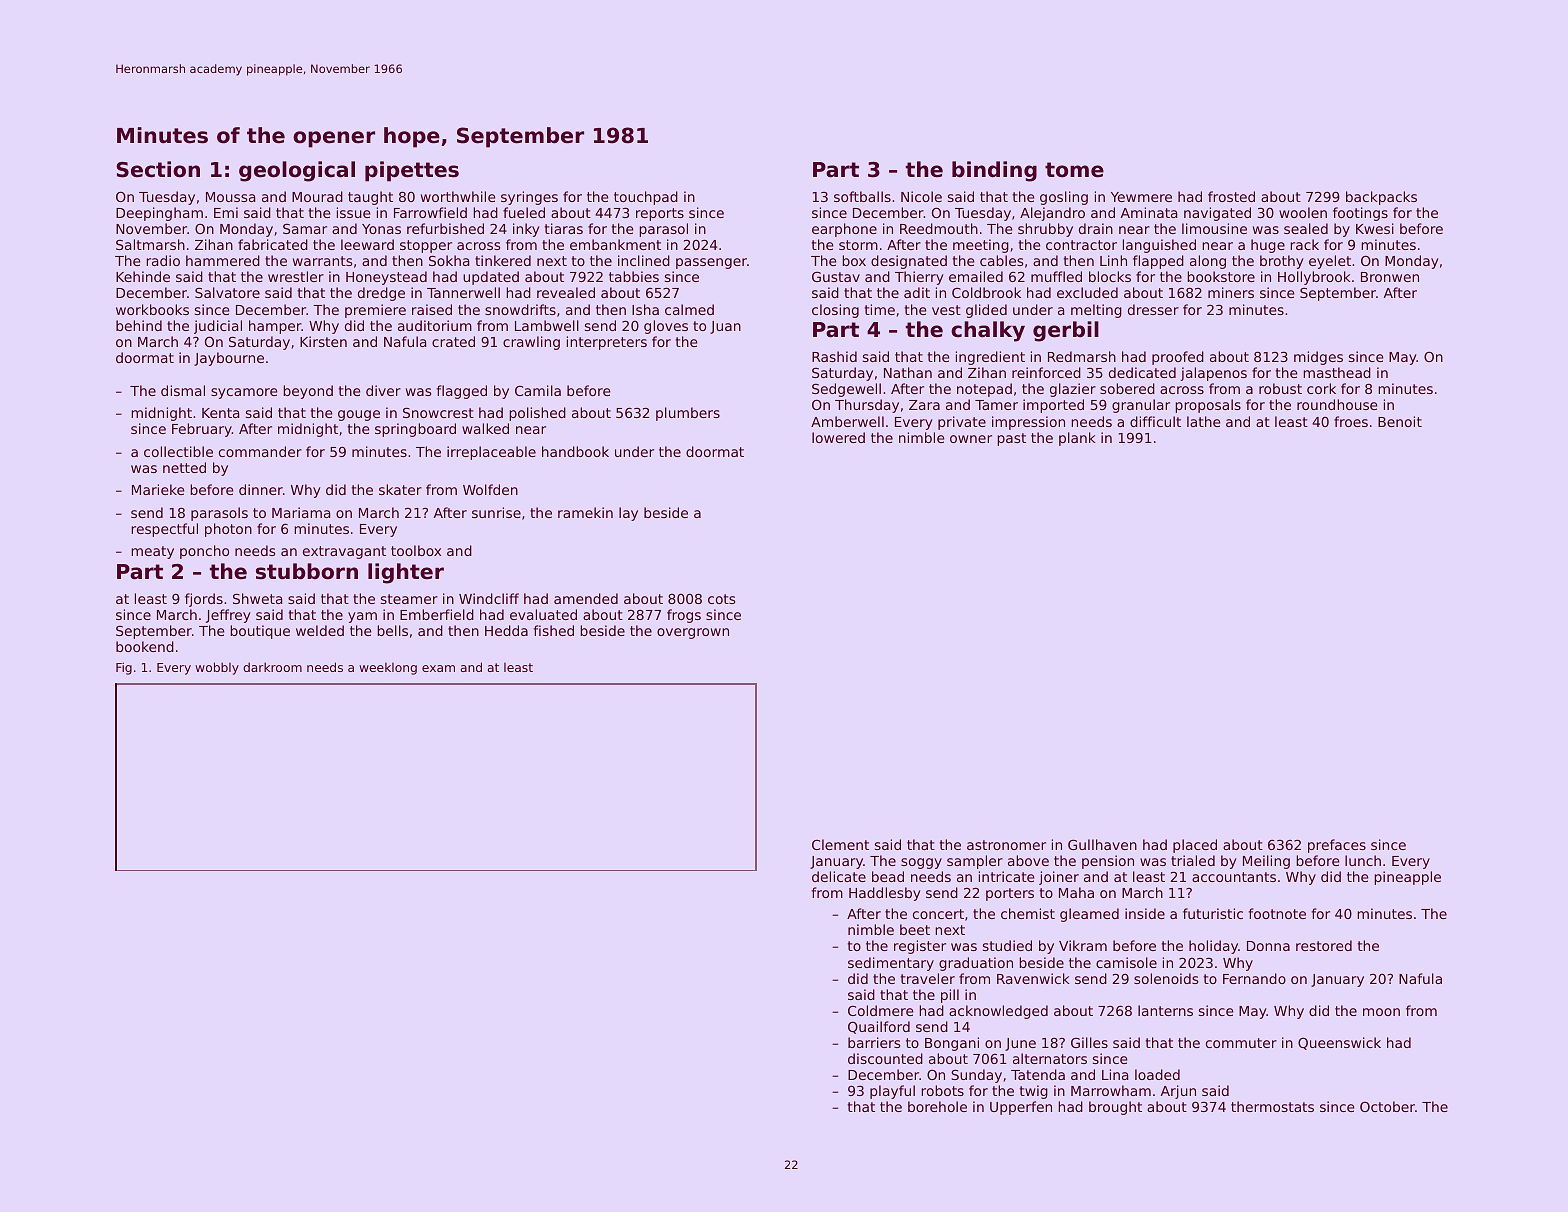 This page has width=1568, height=1212. What do you see at coordinates (1074, 170) in the page?
I see `tome` at bounding box center [1074, 170].
